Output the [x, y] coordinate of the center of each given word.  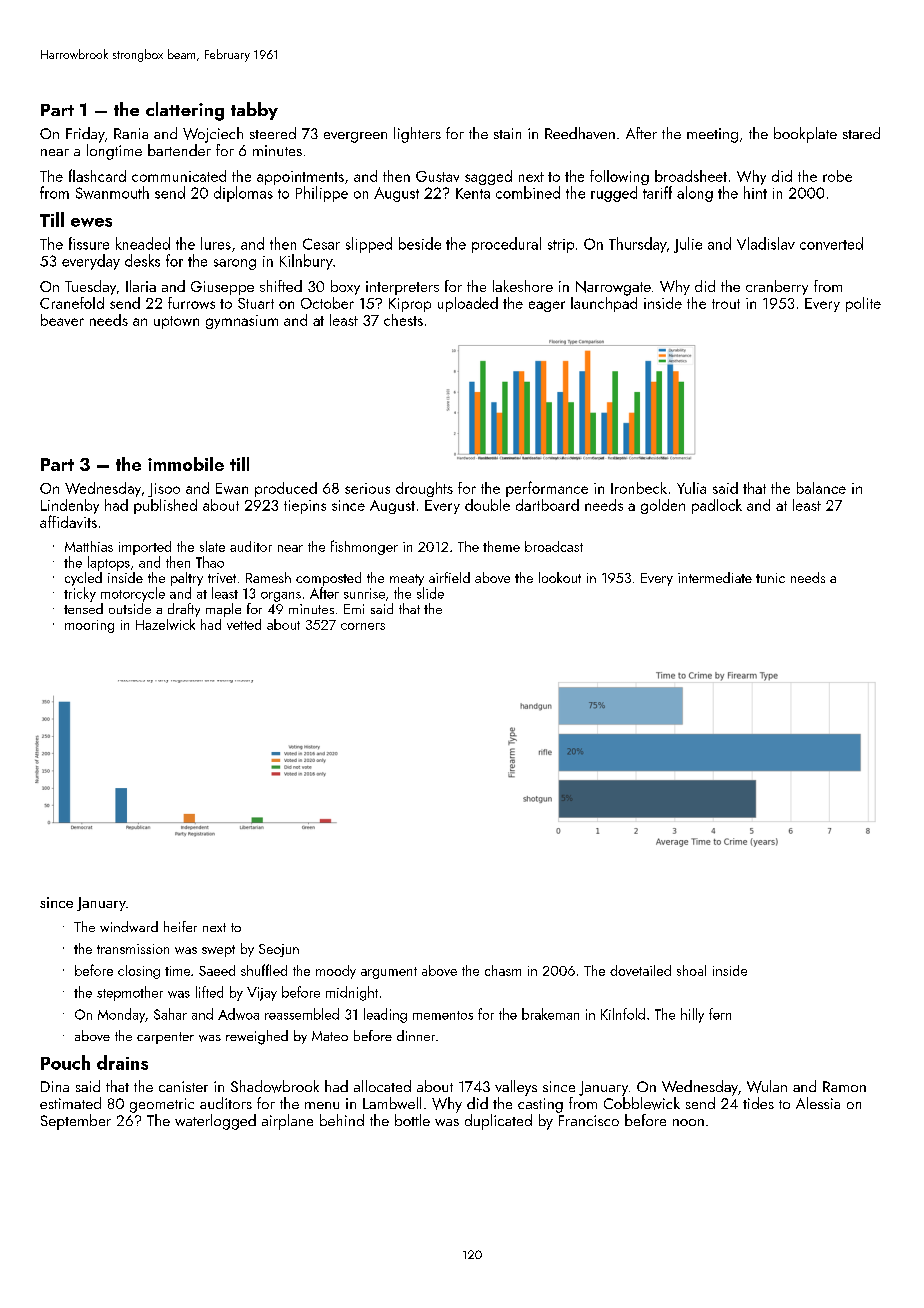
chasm [503, 970]
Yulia [691, 488]
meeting [712, 135]
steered [273, 133]
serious [367, 488]
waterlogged [215, 1122]
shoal [691, 970]
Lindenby [70, 506]
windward [129, 926]
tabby [254, 111]
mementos [443, 1015]
